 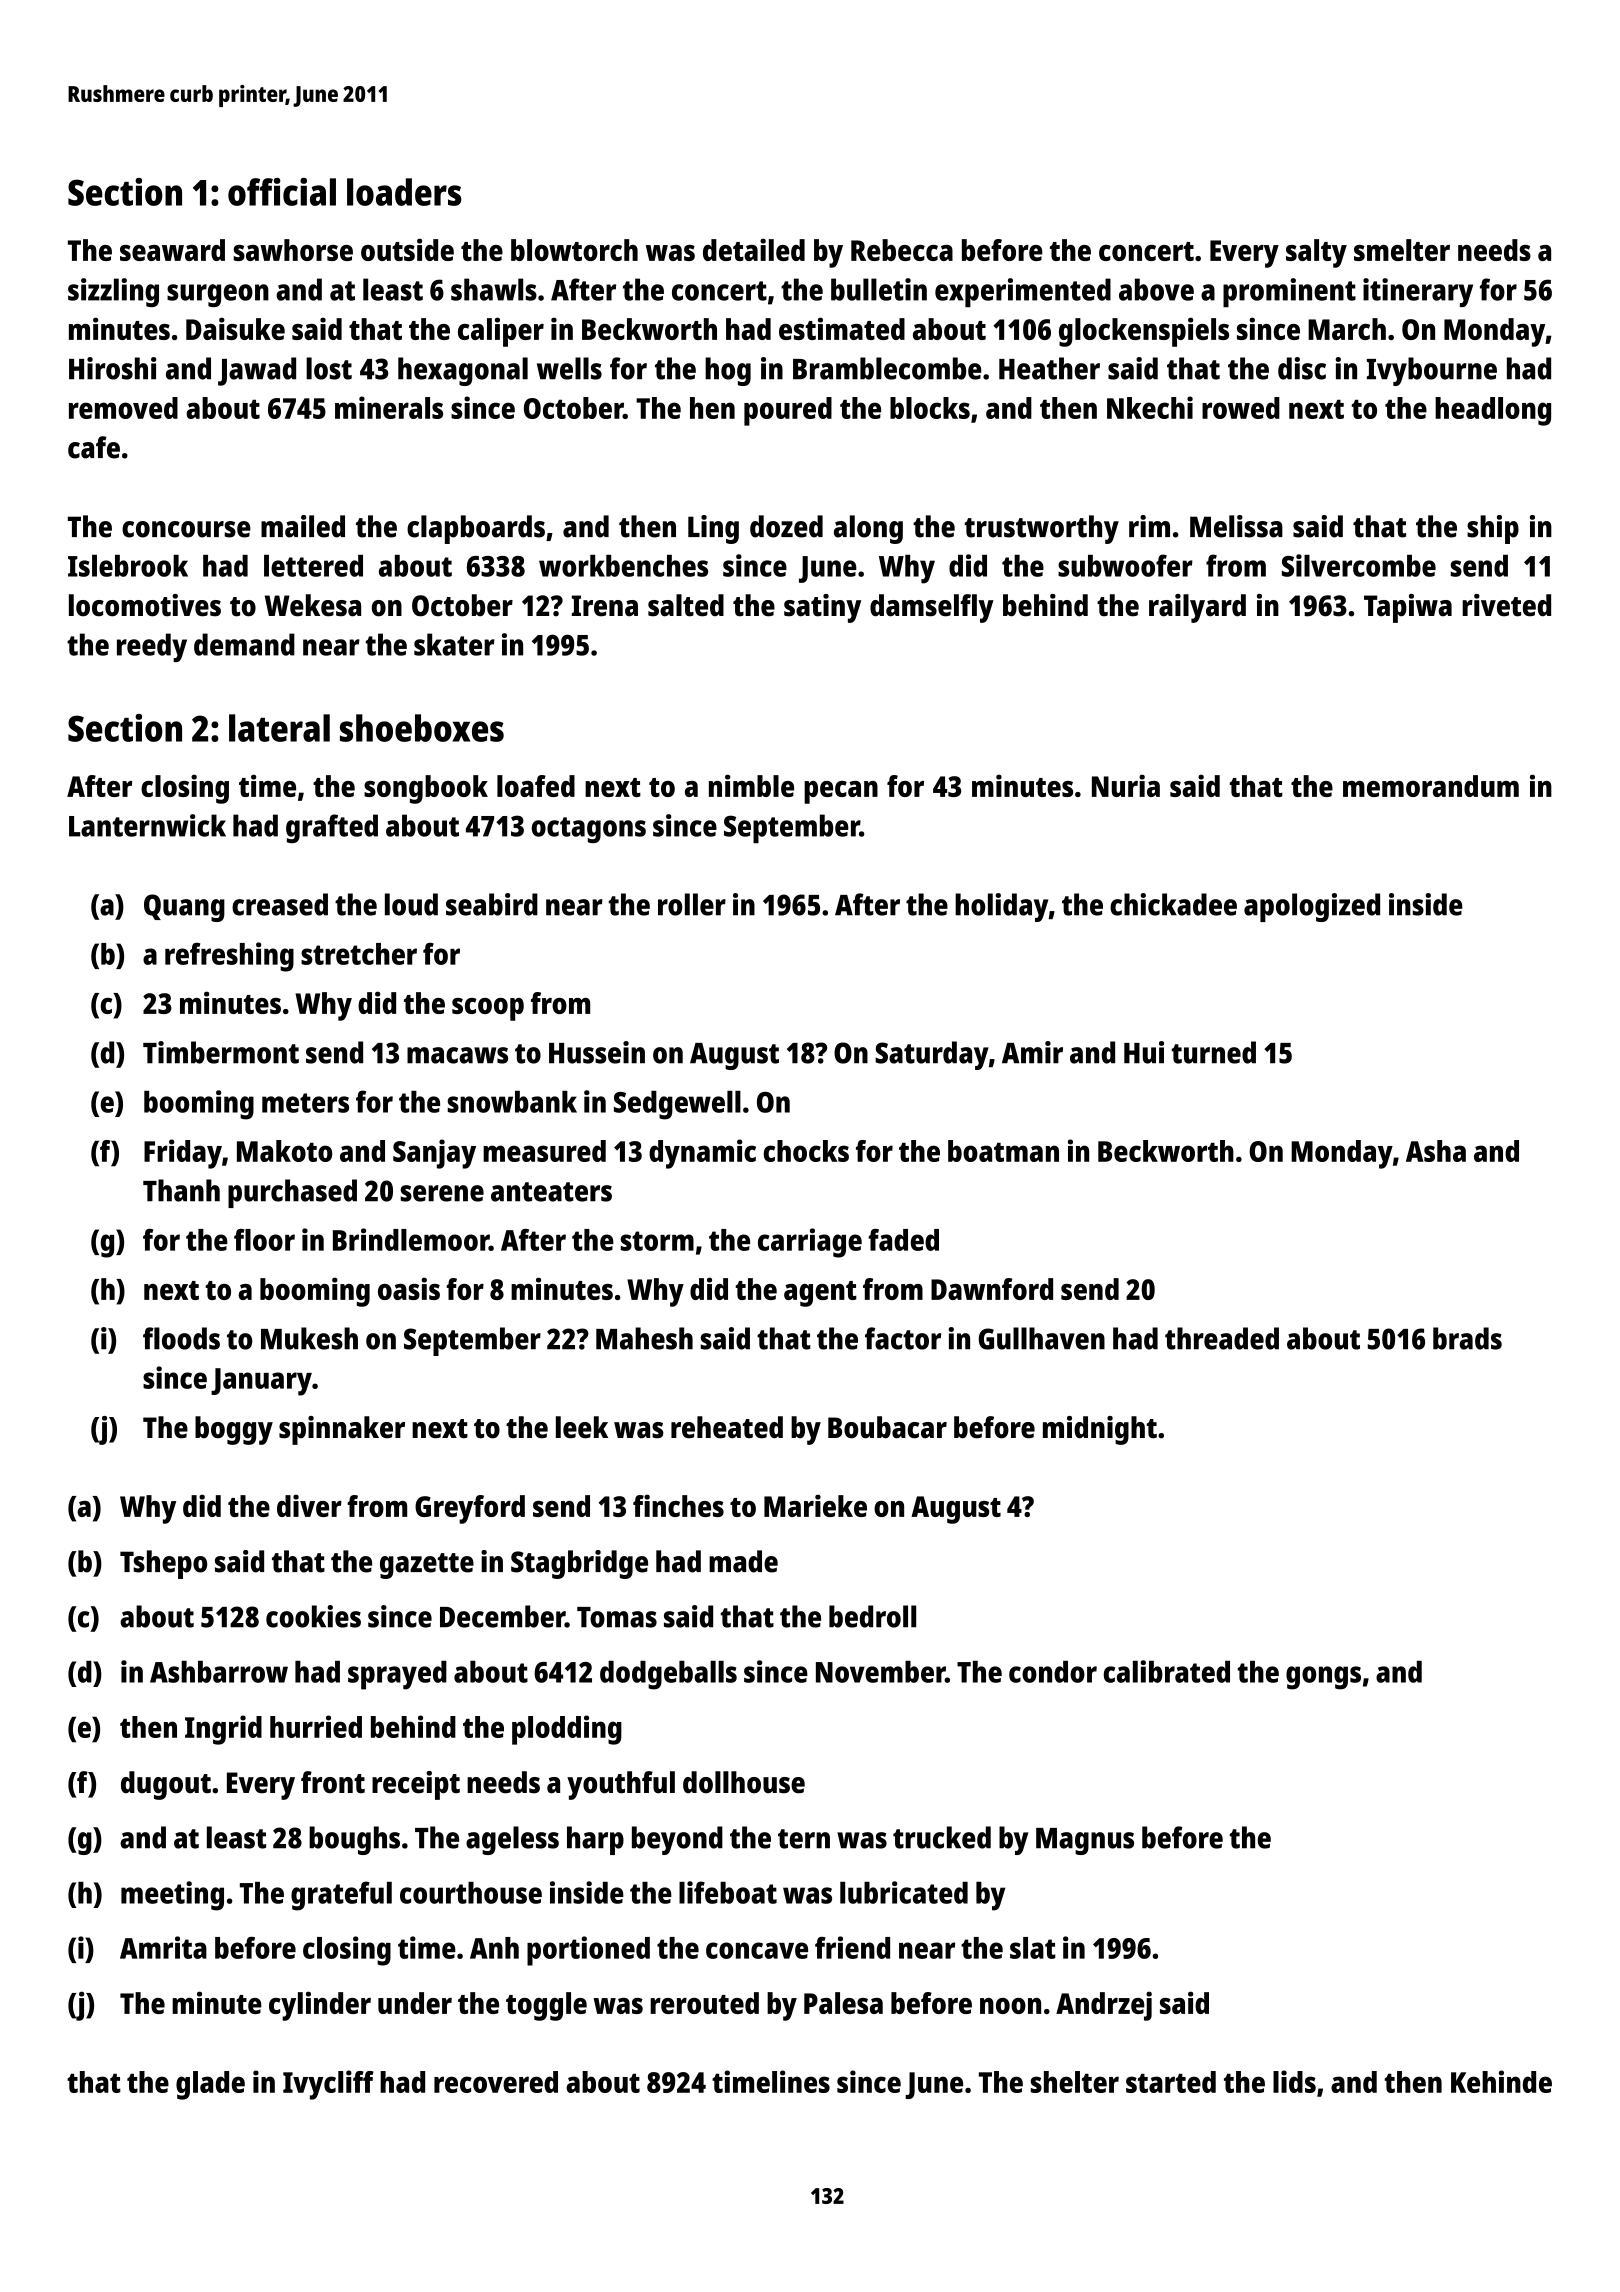 I want to click on shelter, so click(x=1075, y=2082).
